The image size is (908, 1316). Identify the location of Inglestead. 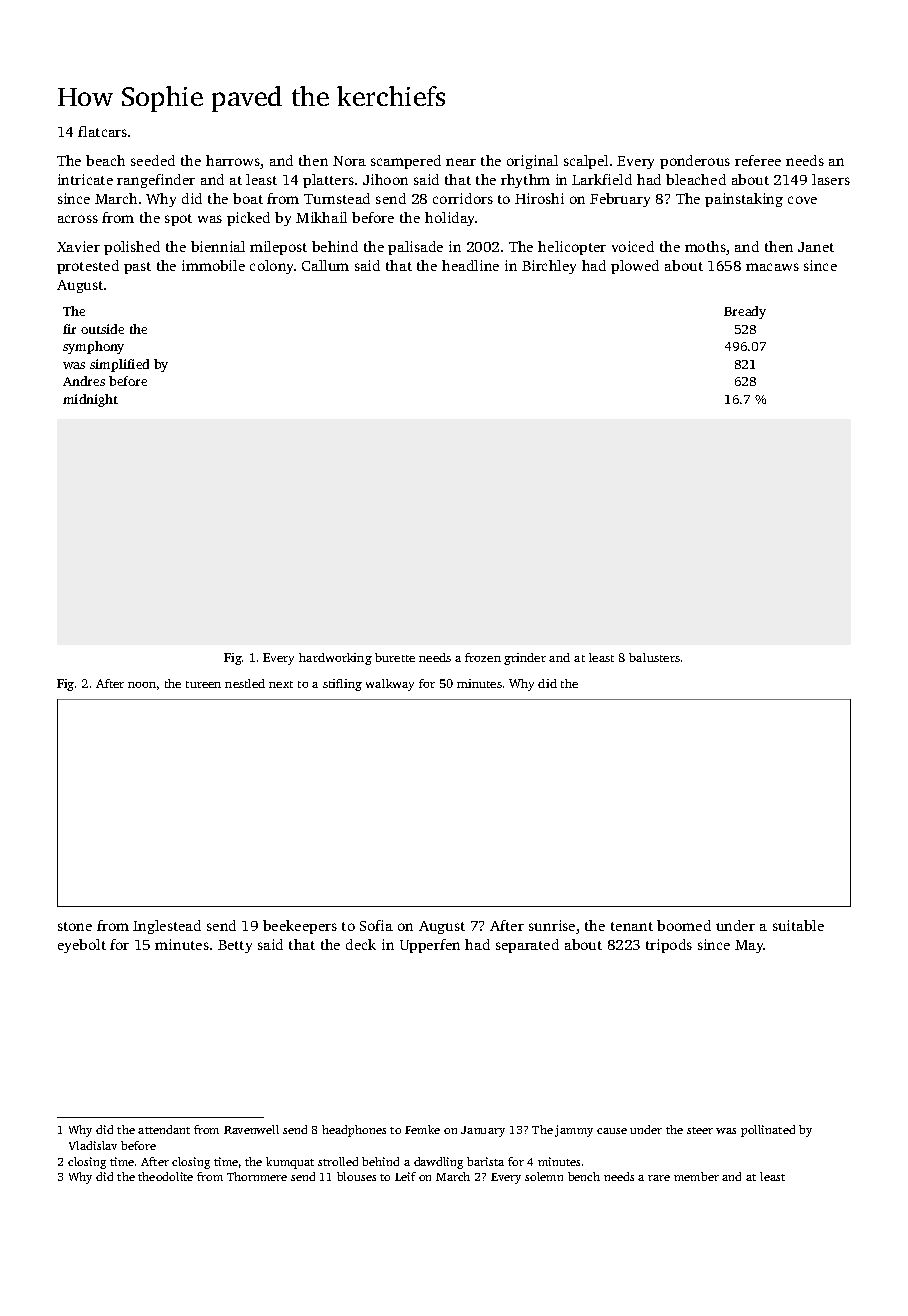
(167, 927).
